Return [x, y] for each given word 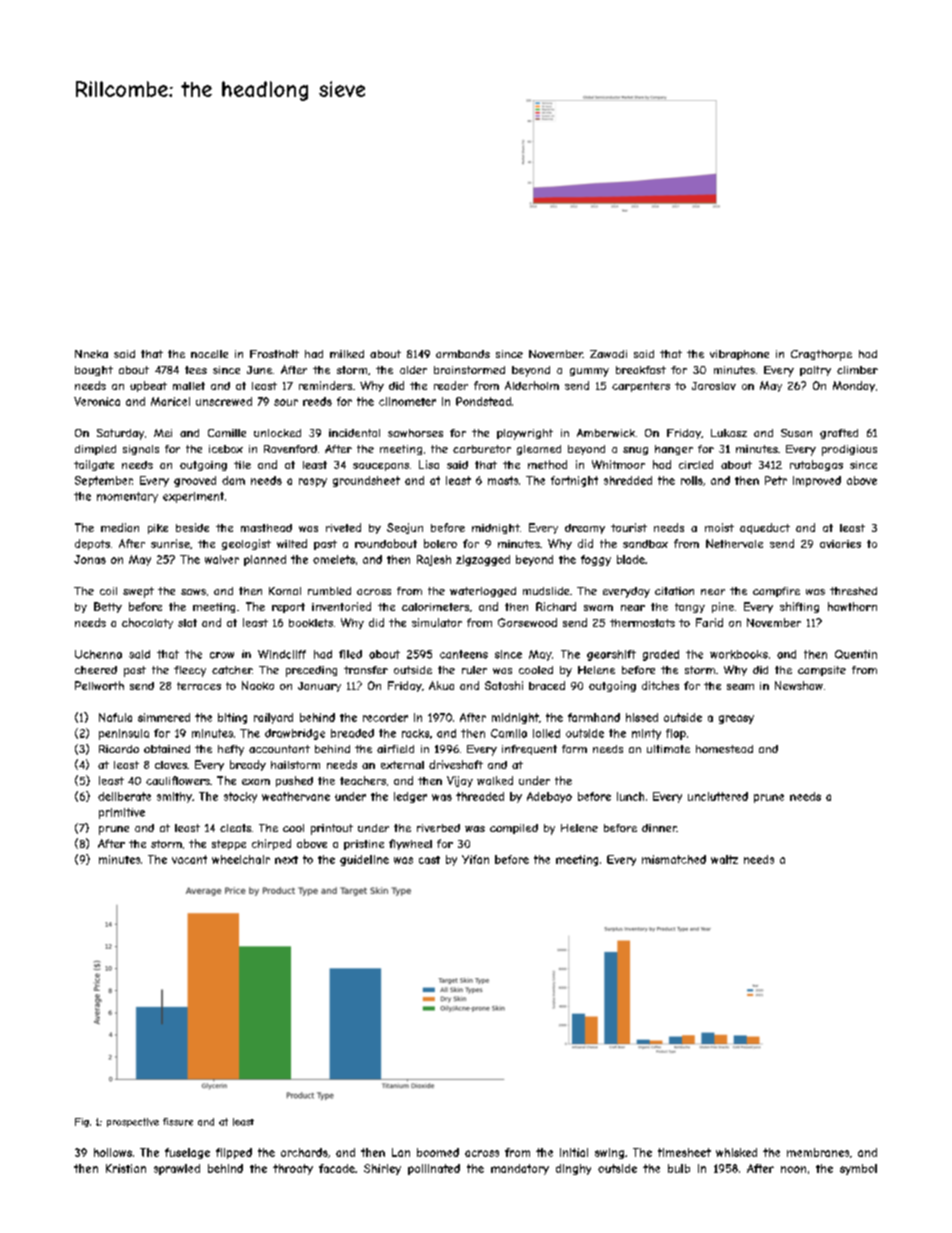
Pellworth [99, 685]
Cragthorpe [821, 355]
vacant [189, 859]
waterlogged [483, 592]
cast [429, 860]
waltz [724, 859]
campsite [822, 671]
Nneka [91, 354]
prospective [133, 1122]
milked [347, 354]
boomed [438, 1152]
